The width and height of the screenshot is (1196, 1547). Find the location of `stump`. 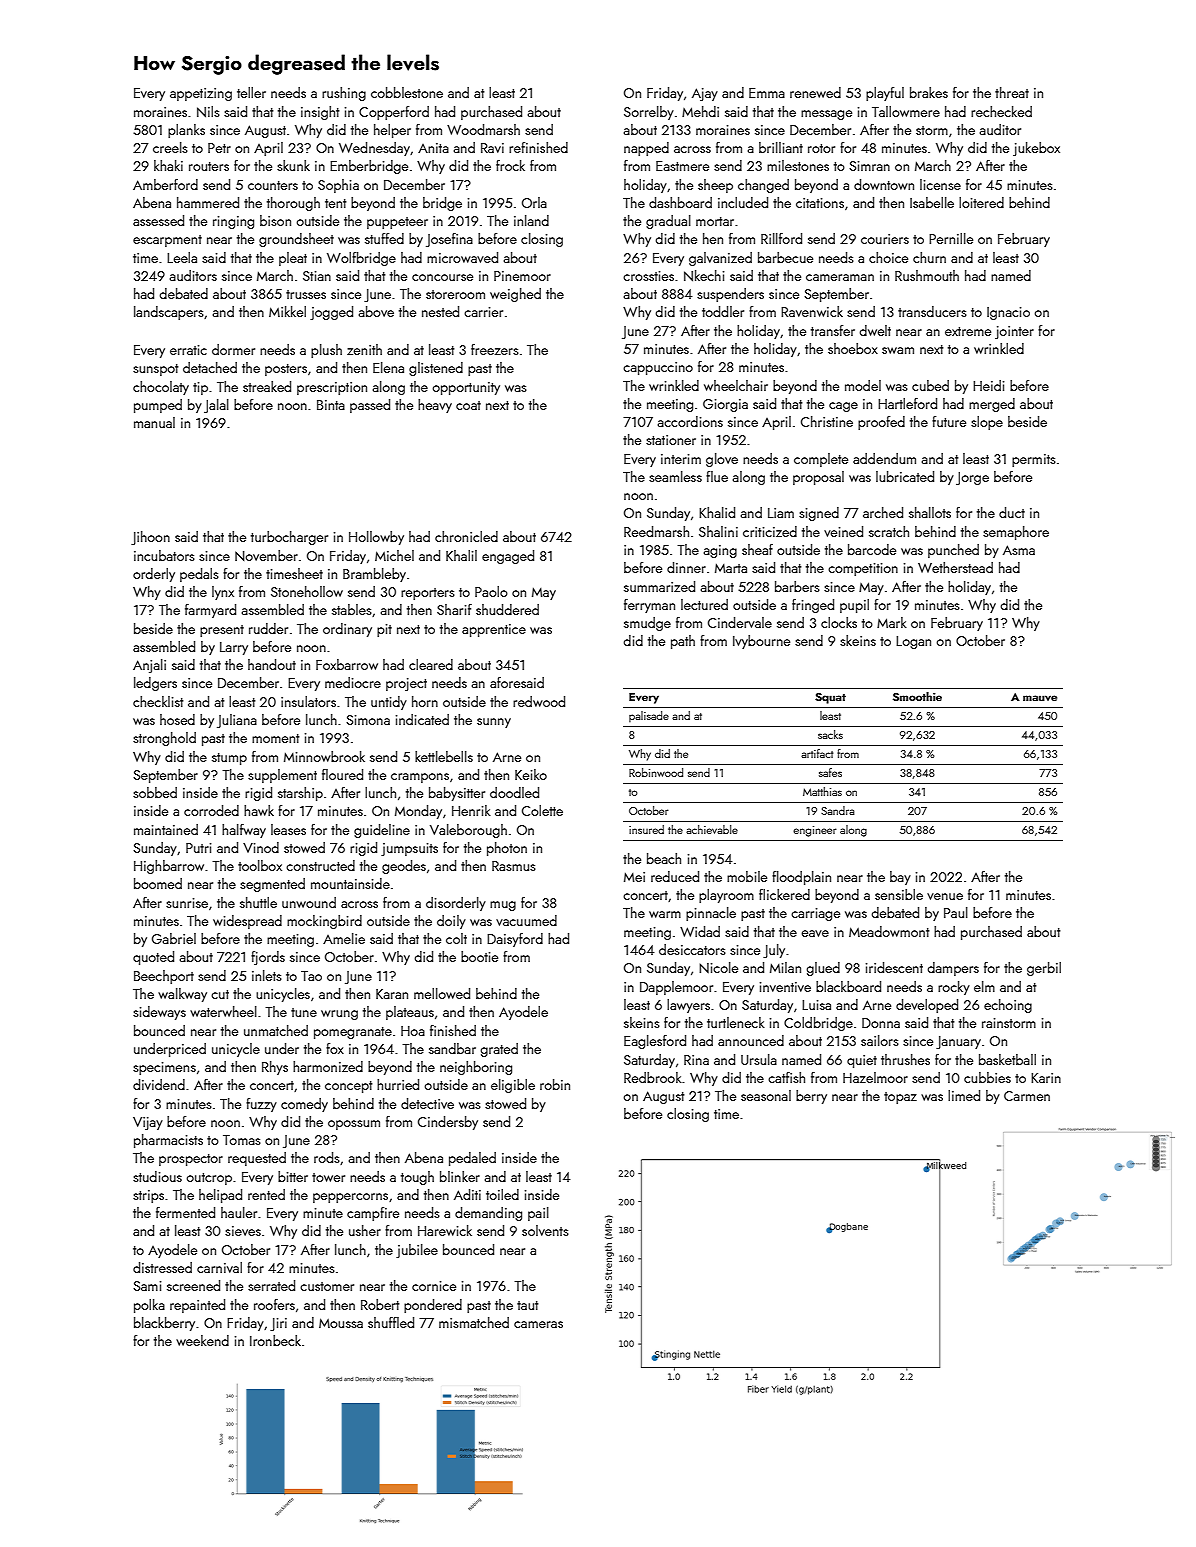

stump is located at coordinates (229, 759).
